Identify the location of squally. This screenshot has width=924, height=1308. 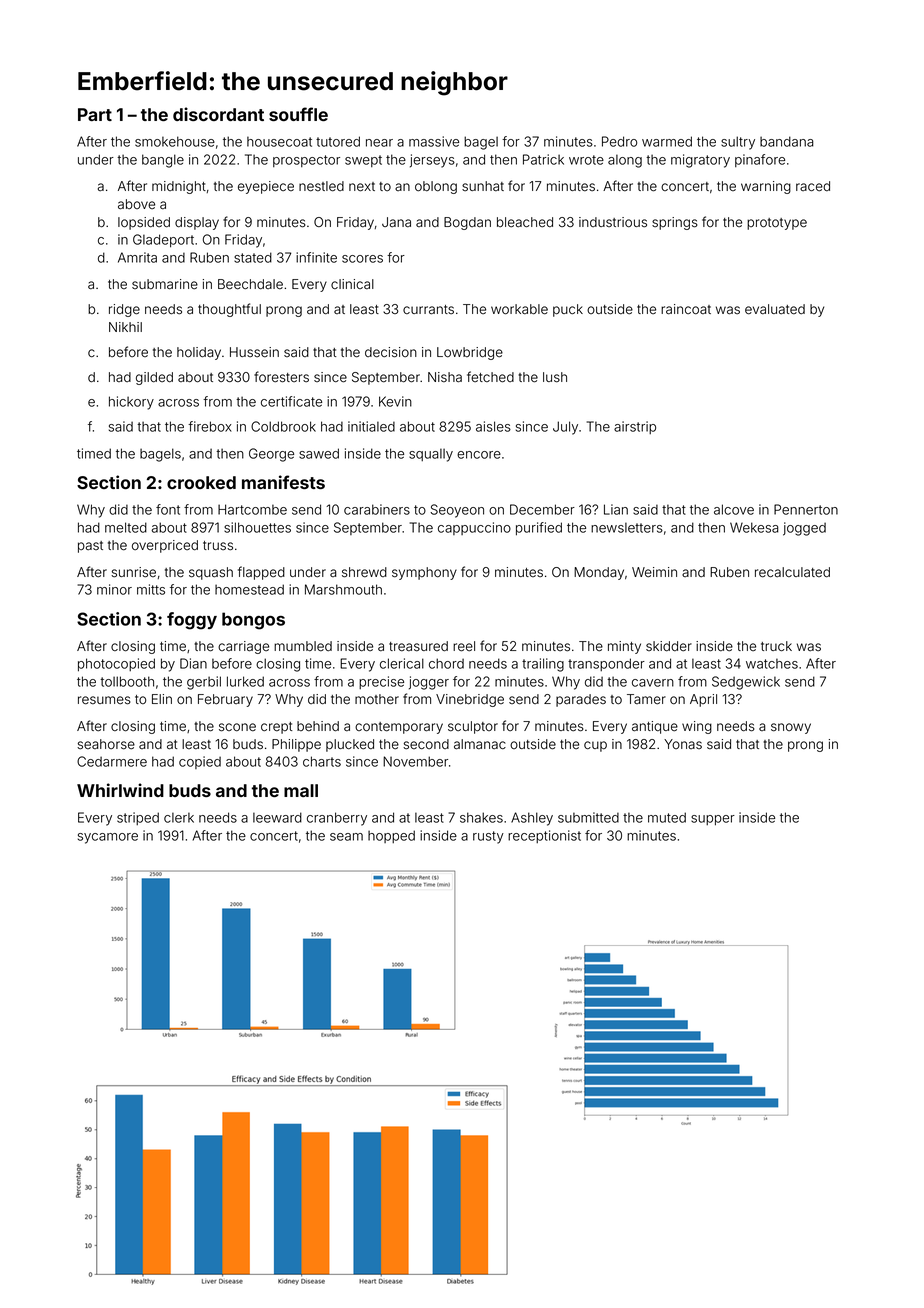
(431, 455).
